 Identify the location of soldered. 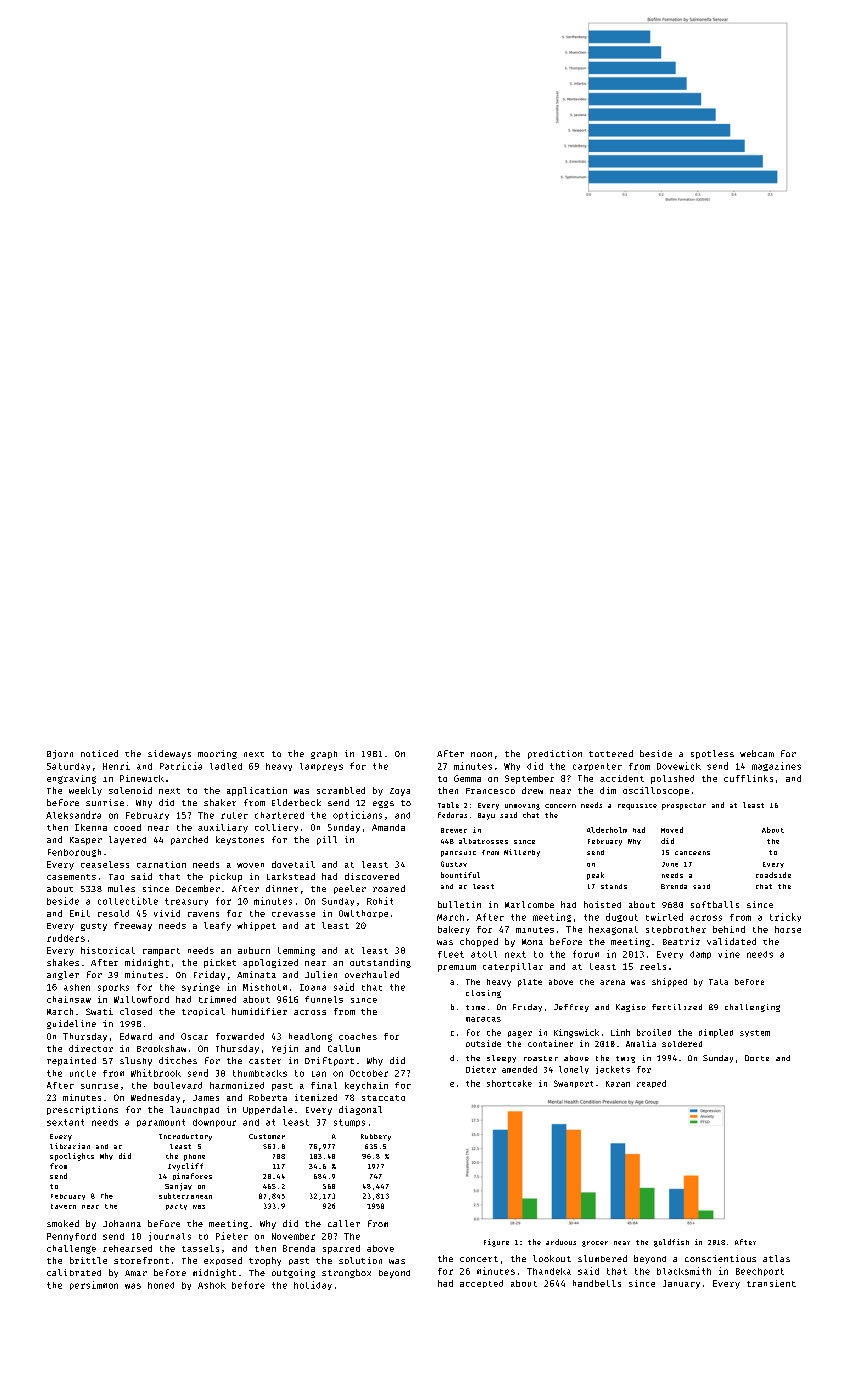
(682, 1044).
